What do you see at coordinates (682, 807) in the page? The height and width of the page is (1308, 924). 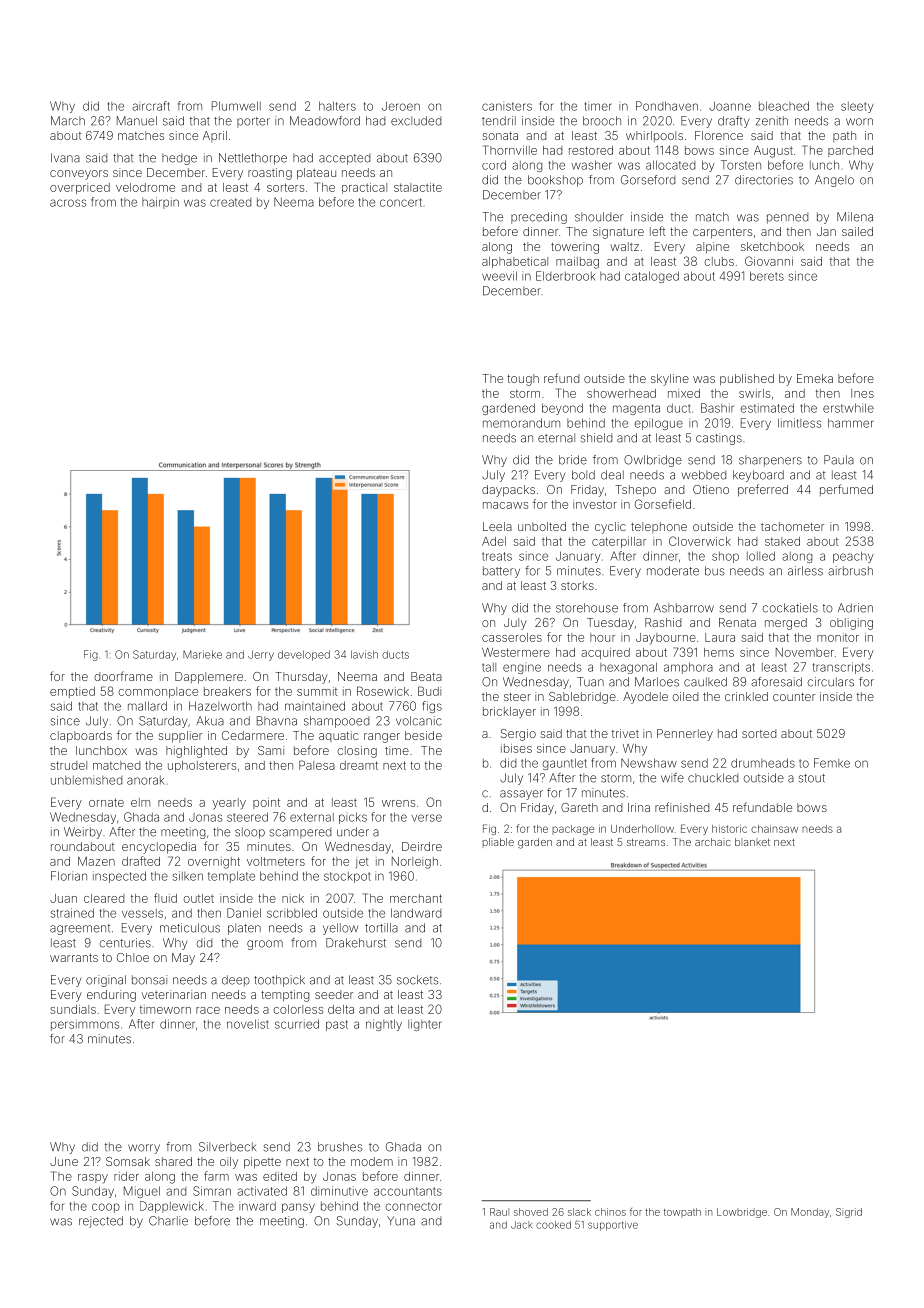 I see `refinished` at bounding box center [682, 807].
